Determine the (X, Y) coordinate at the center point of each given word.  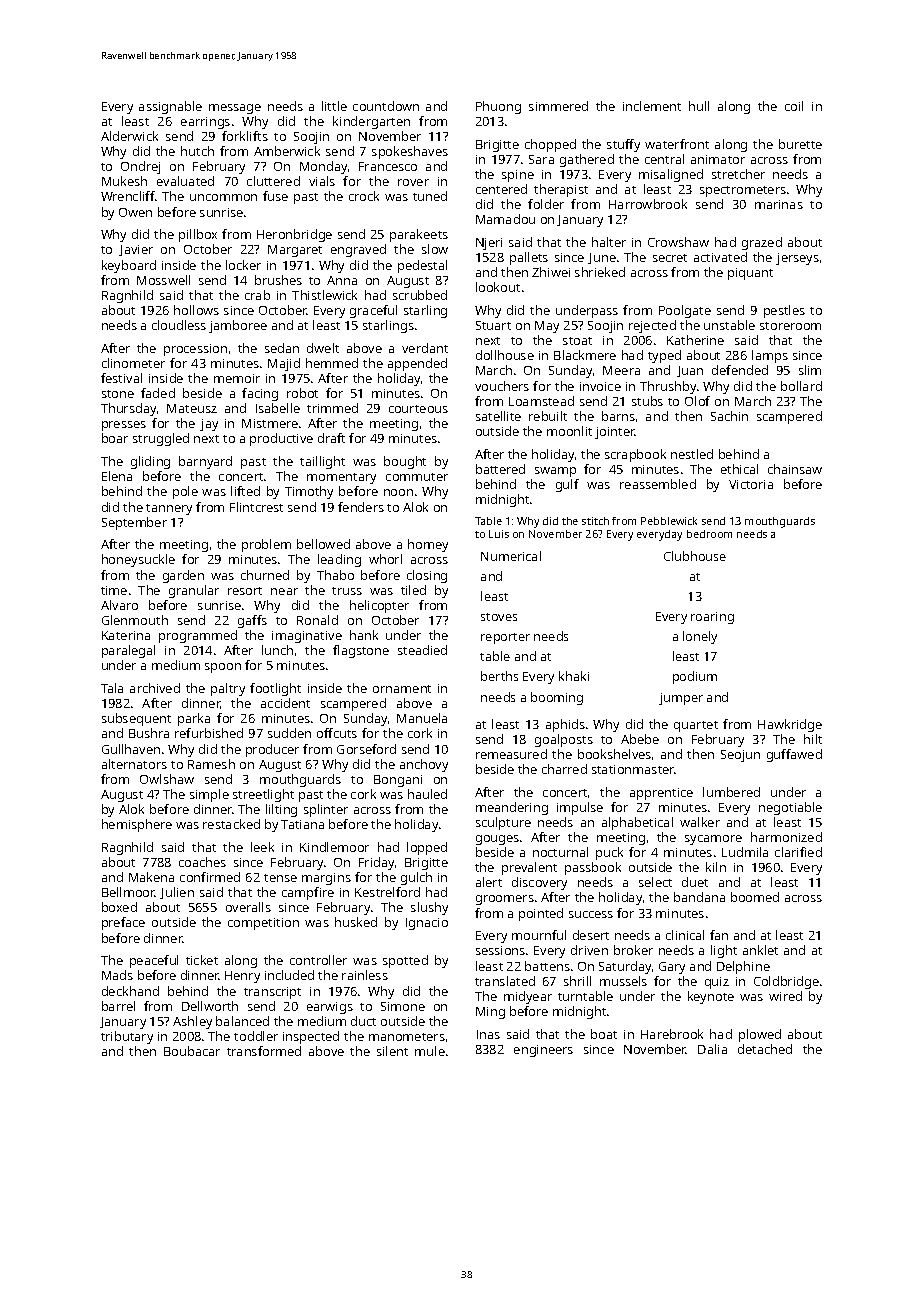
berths (499, 676)
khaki (574, 676)
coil (794, 106)
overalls (248, 907)
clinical (685, 935)
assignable (170, 107)
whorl (385, 559)
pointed (541, 914)
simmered (558, 106)
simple (209, 795)
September (134, 523)
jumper (681, 699)
